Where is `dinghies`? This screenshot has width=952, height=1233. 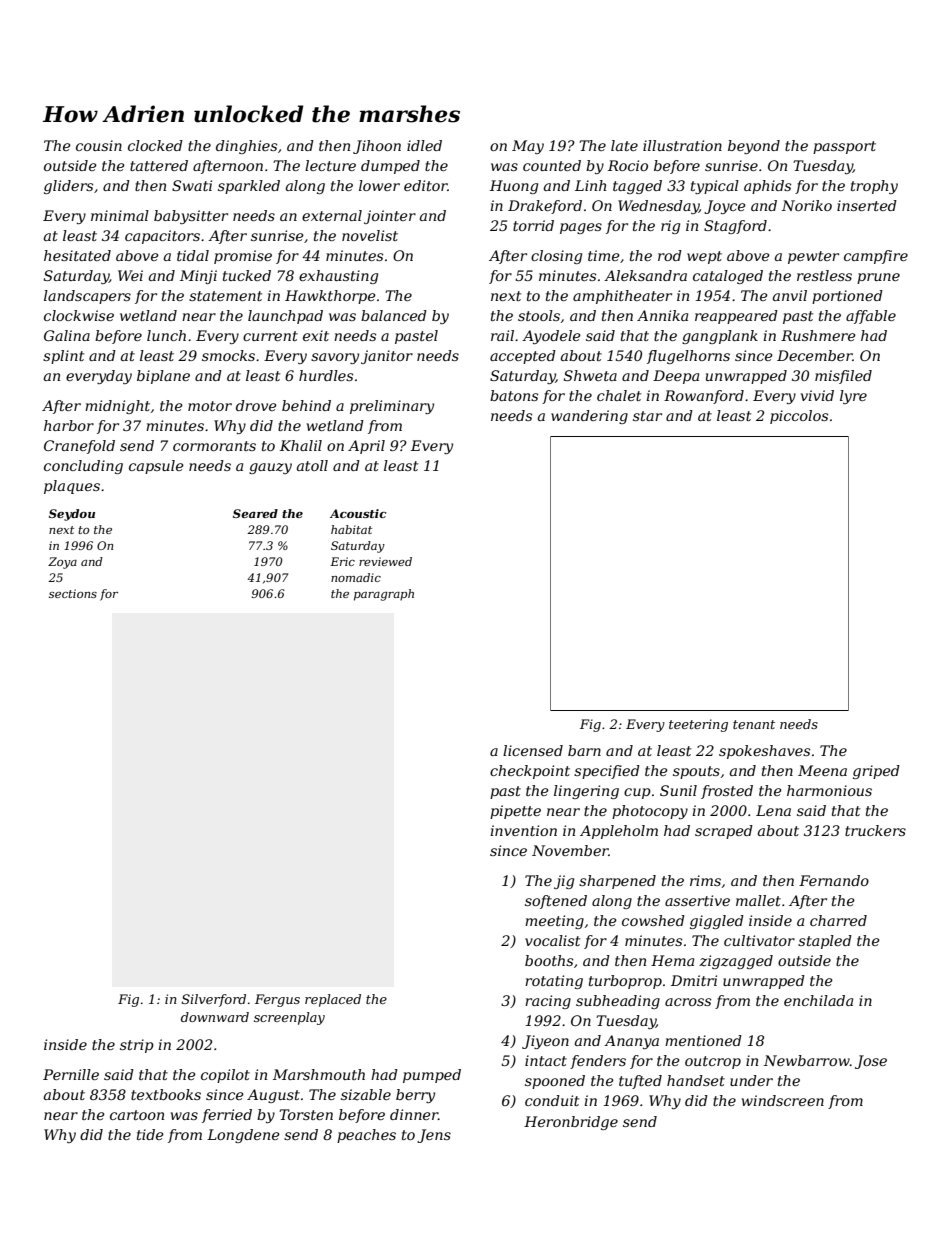
dinghies is located at coordinates (246, 147).
